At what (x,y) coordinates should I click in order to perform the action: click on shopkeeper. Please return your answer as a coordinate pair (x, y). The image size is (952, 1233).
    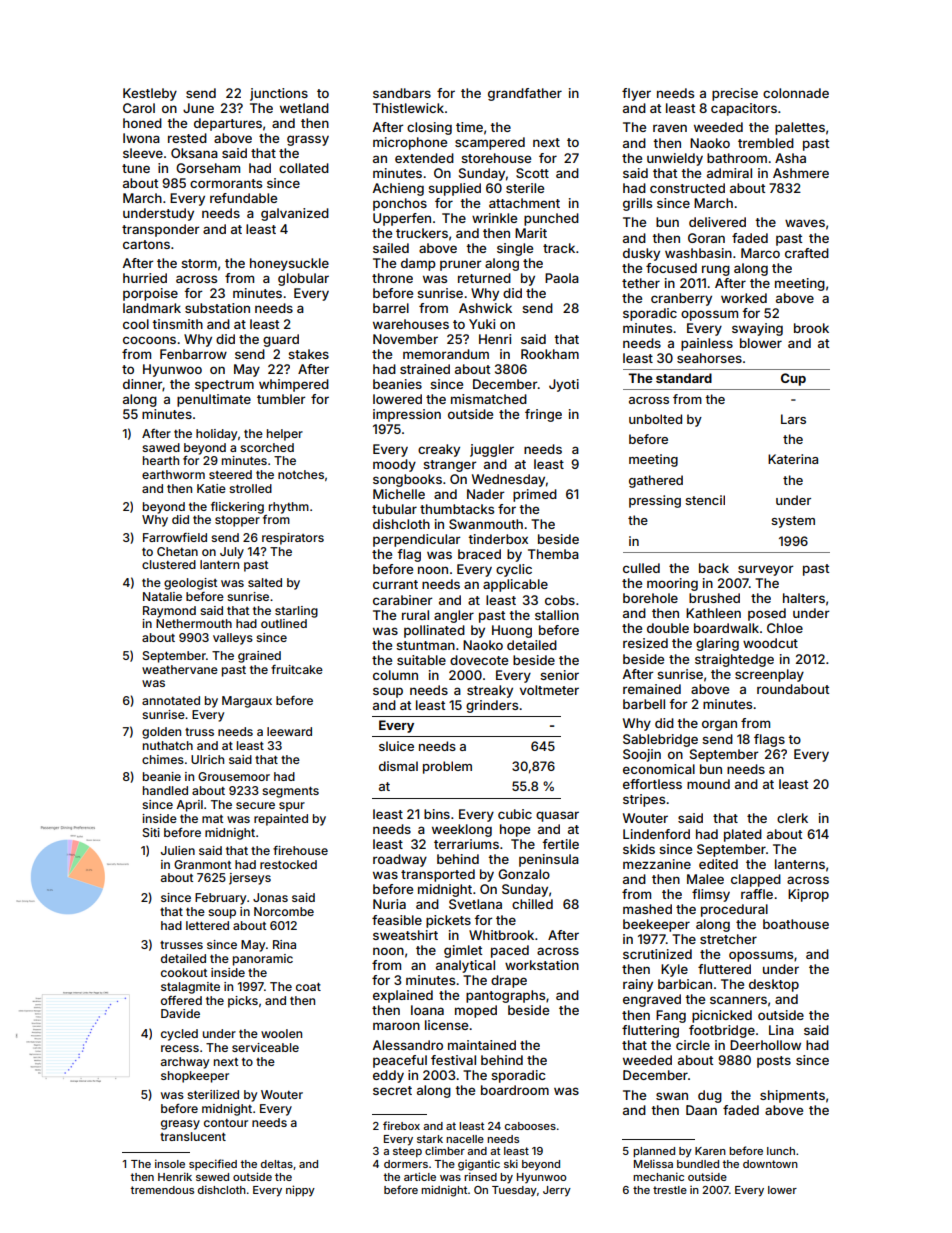
    Looking at the image, I should click on (195, 1077).
